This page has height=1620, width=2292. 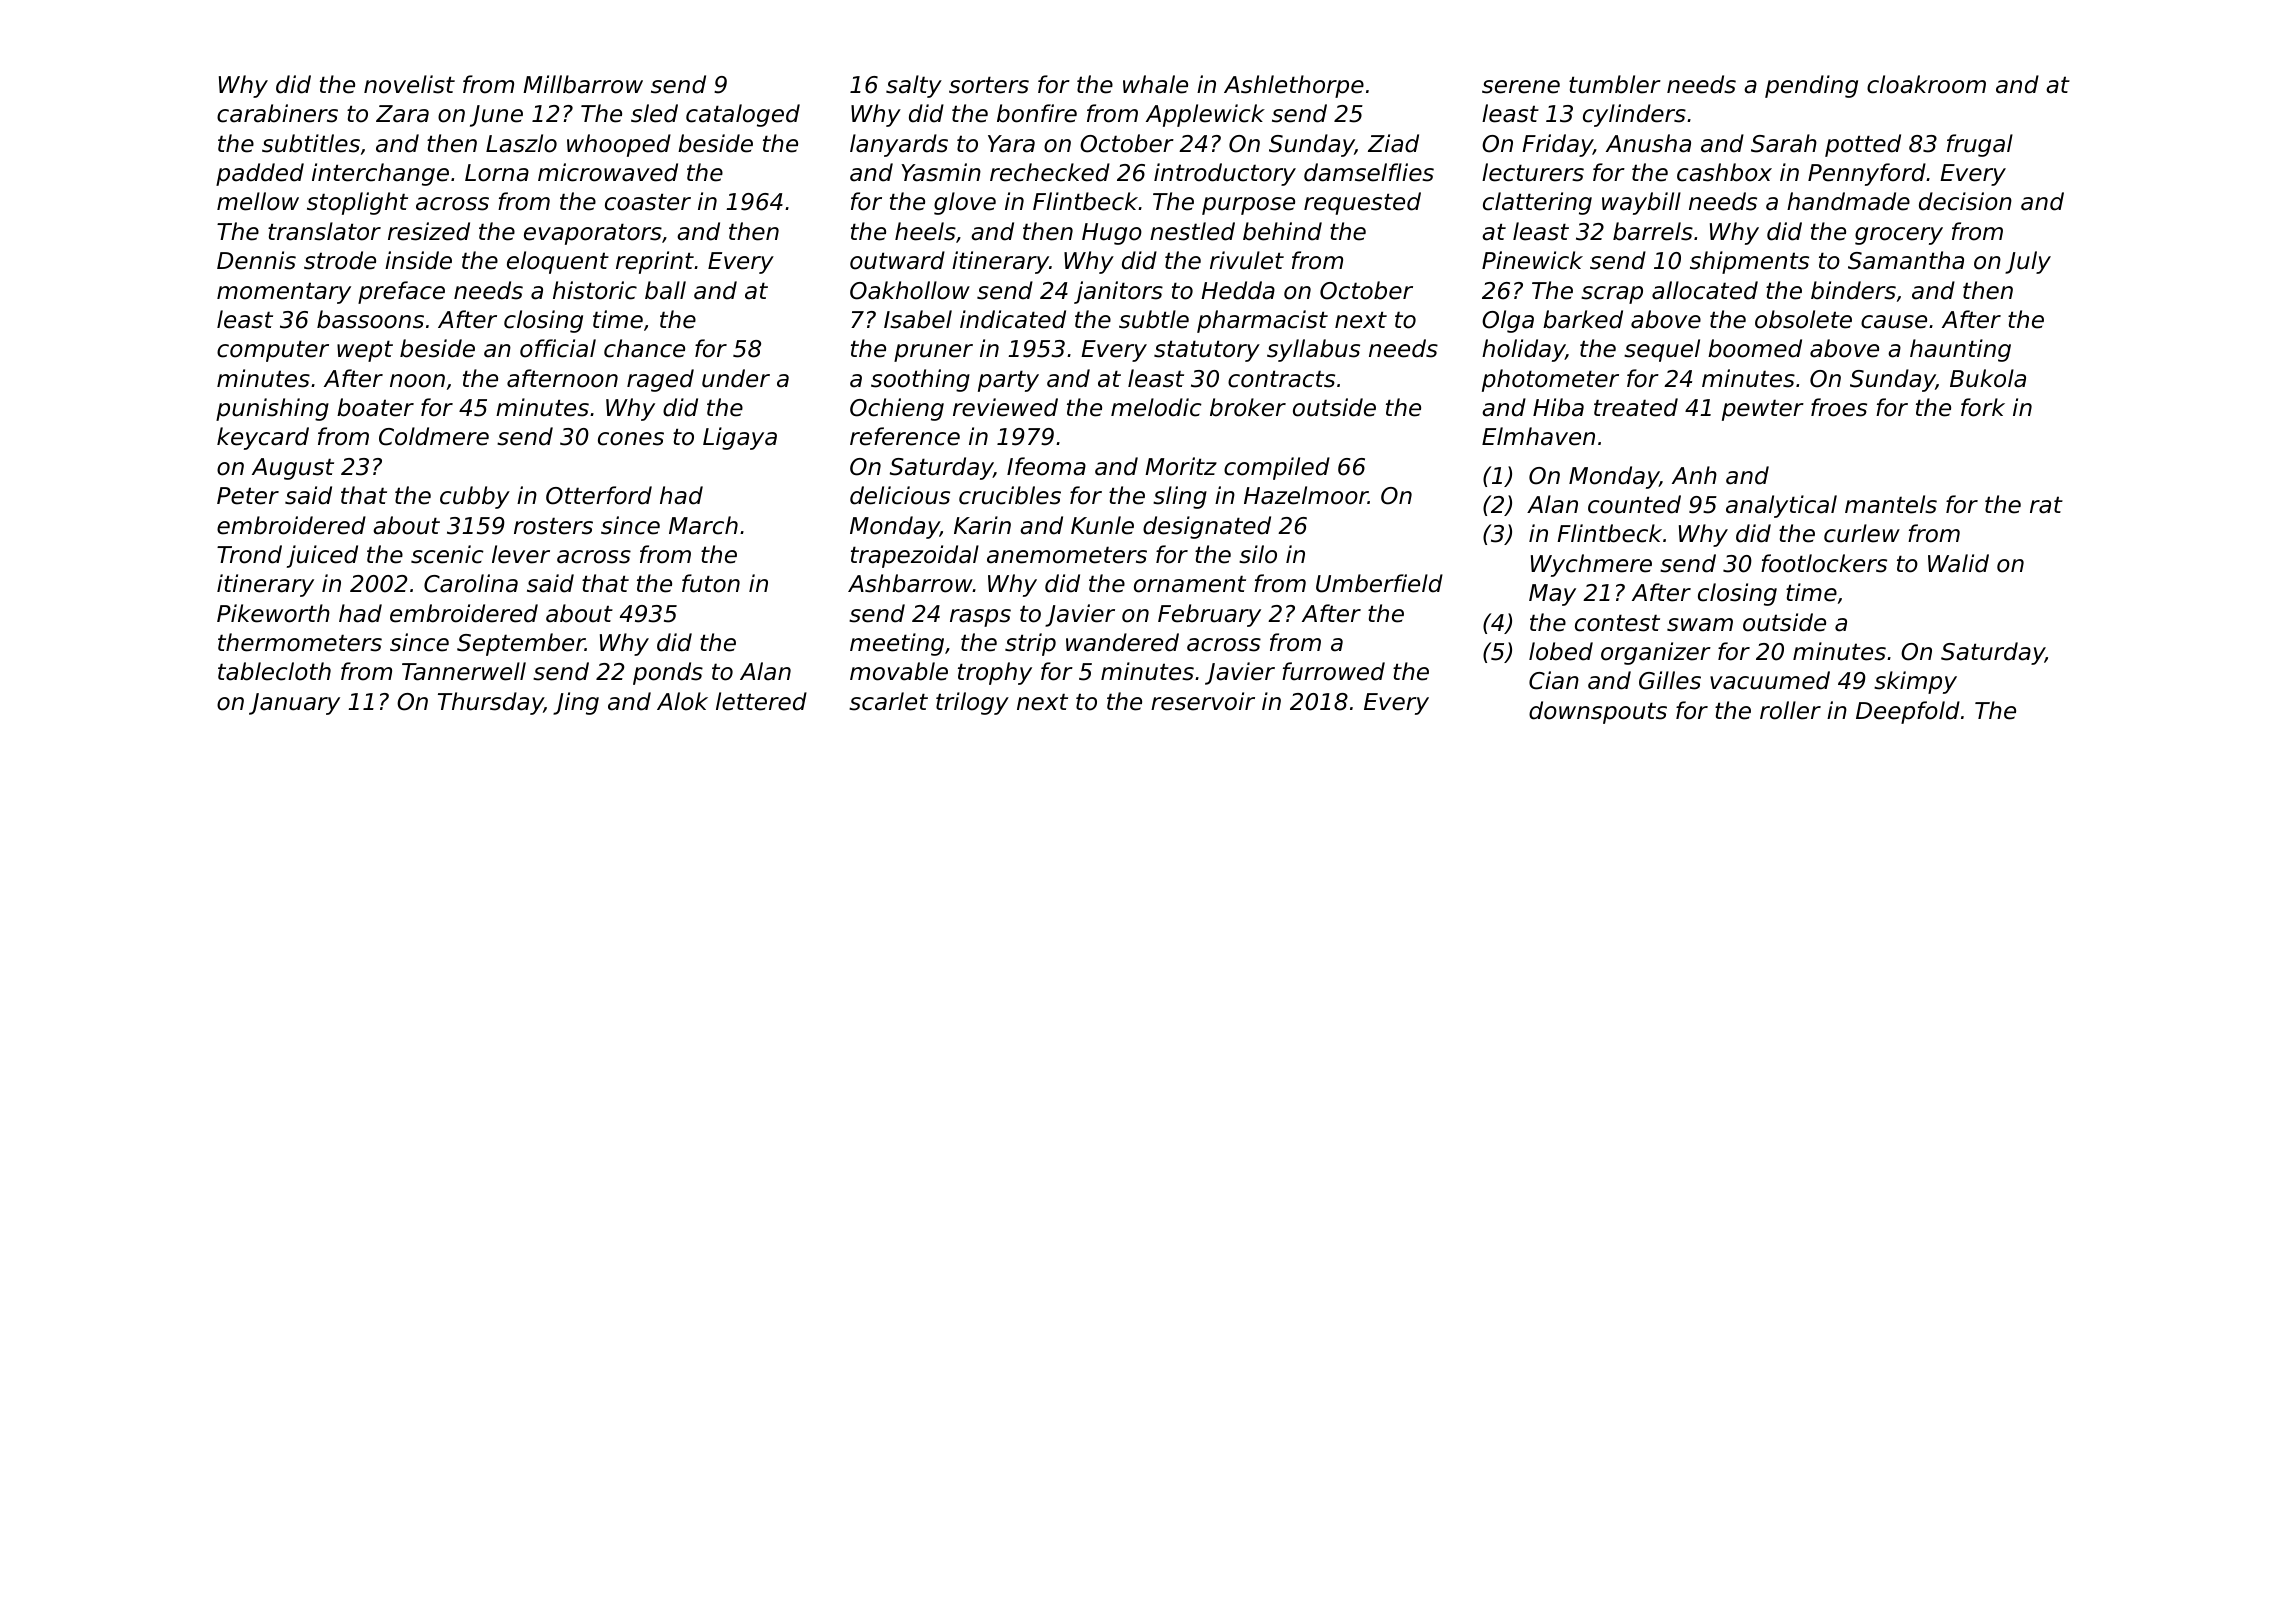 I want to click on counted, so click(x=1634, y=504).
